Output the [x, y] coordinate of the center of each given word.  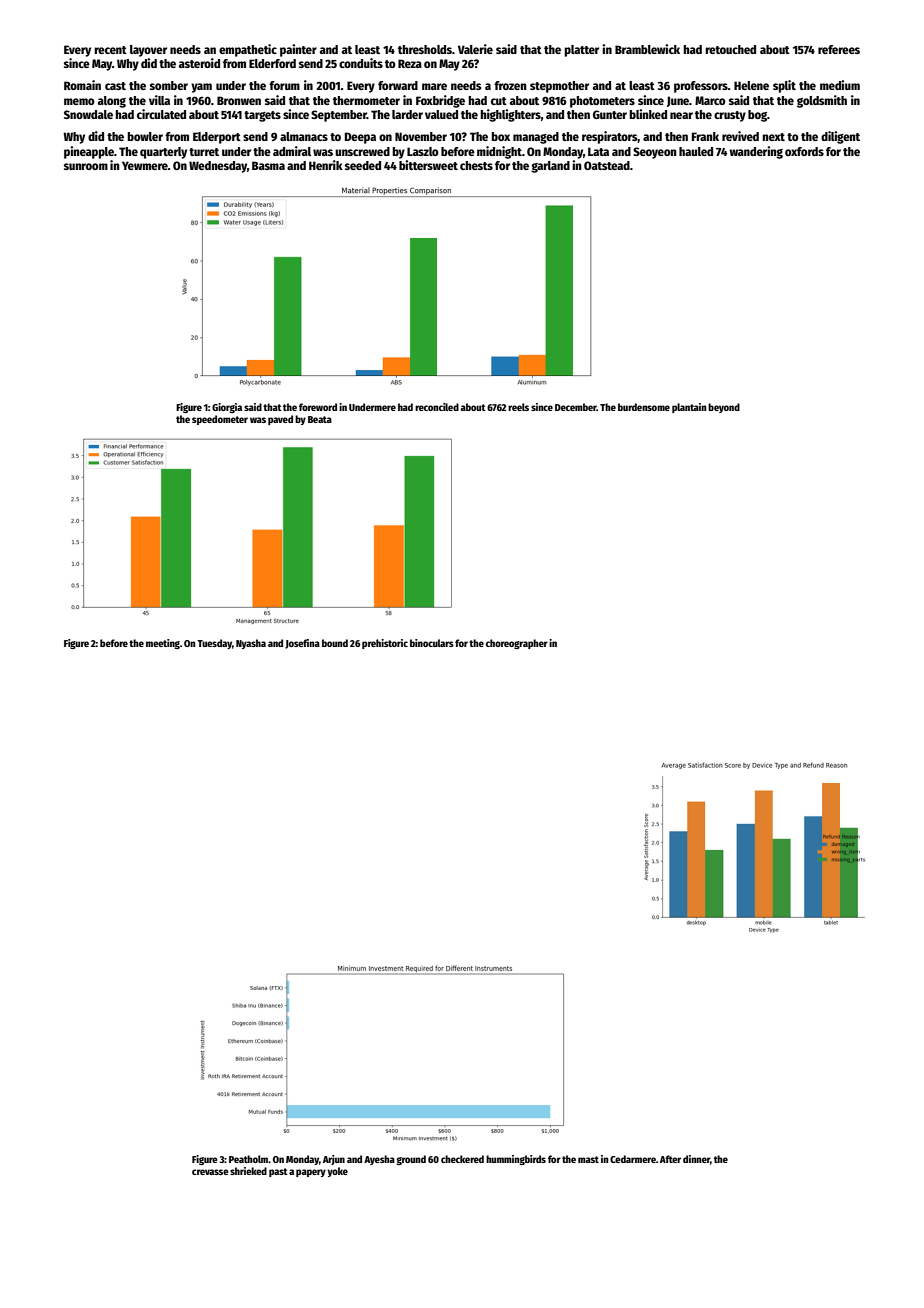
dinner [696, 1159]
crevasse [210, 1172]
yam [201, 88]
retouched [730, 49]
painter [298, 50]
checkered [462, 1159]
